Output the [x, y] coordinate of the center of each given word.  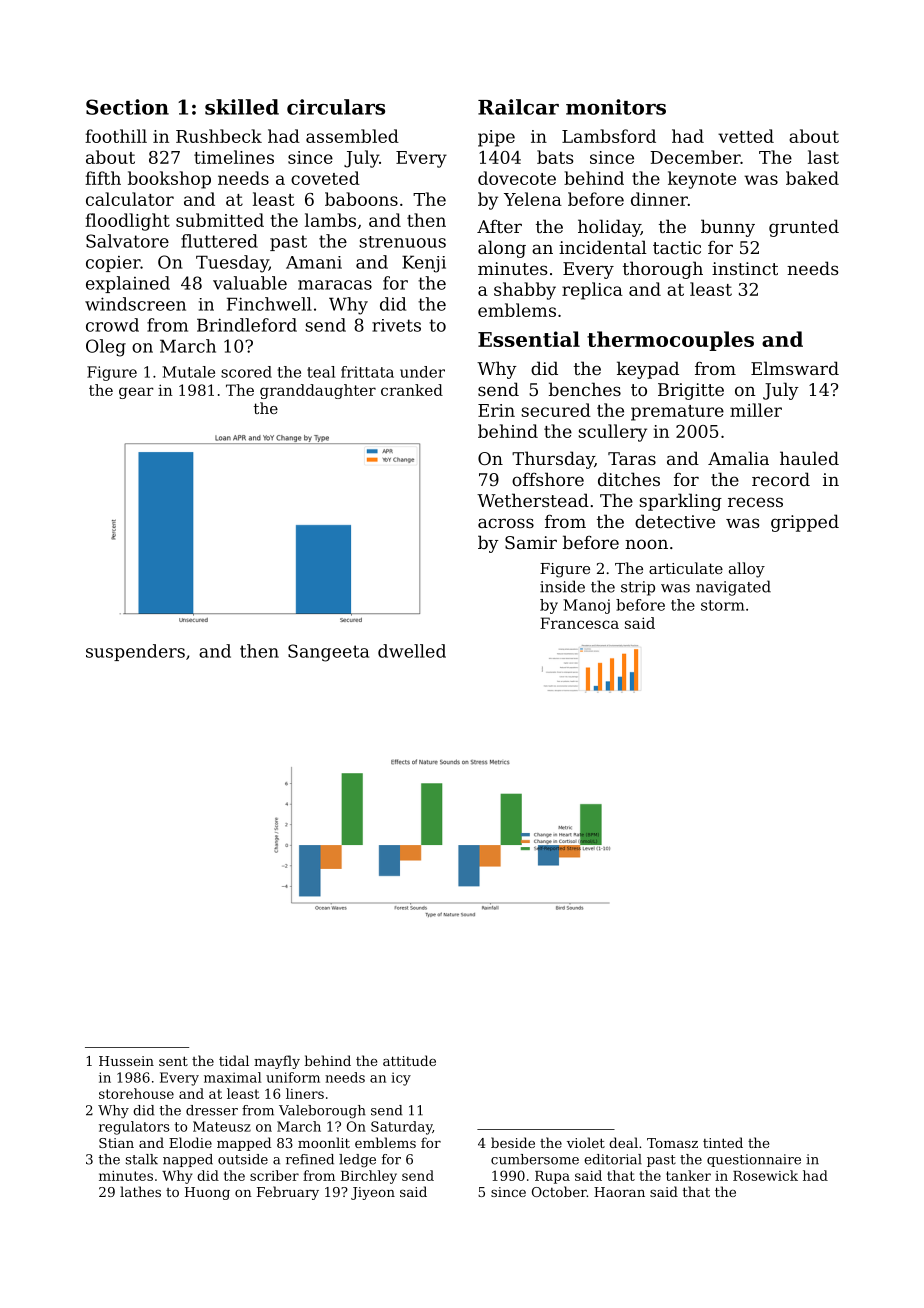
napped [188, 1160]
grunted [804, 228]
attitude [409, 1060]
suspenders [135, 652]
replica [592, 291]
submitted [220, 220]
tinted [723, 1142]
